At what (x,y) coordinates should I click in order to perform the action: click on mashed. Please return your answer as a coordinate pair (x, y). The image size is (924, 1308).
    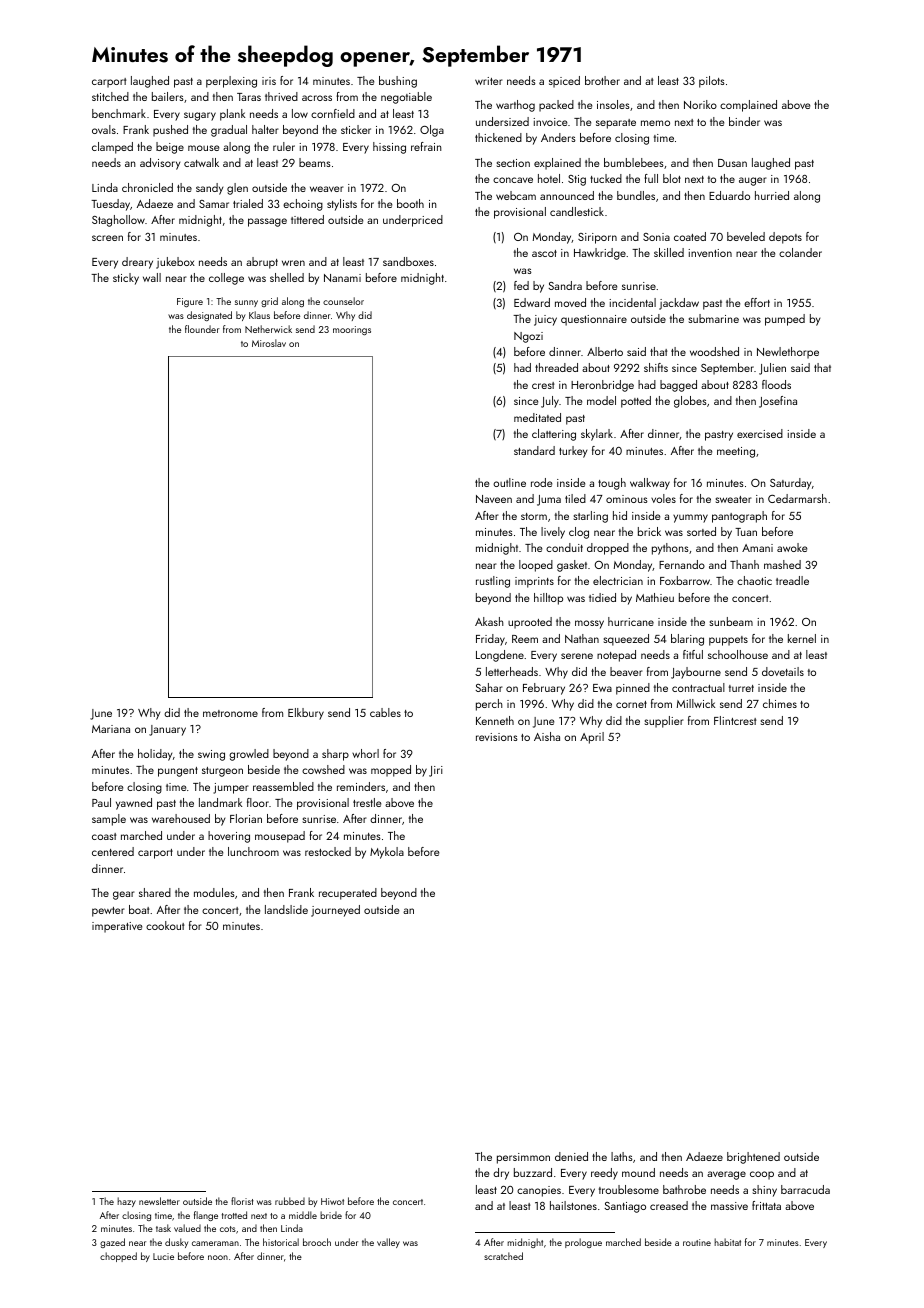
    Looking at the image, I should click on (782, 564).
